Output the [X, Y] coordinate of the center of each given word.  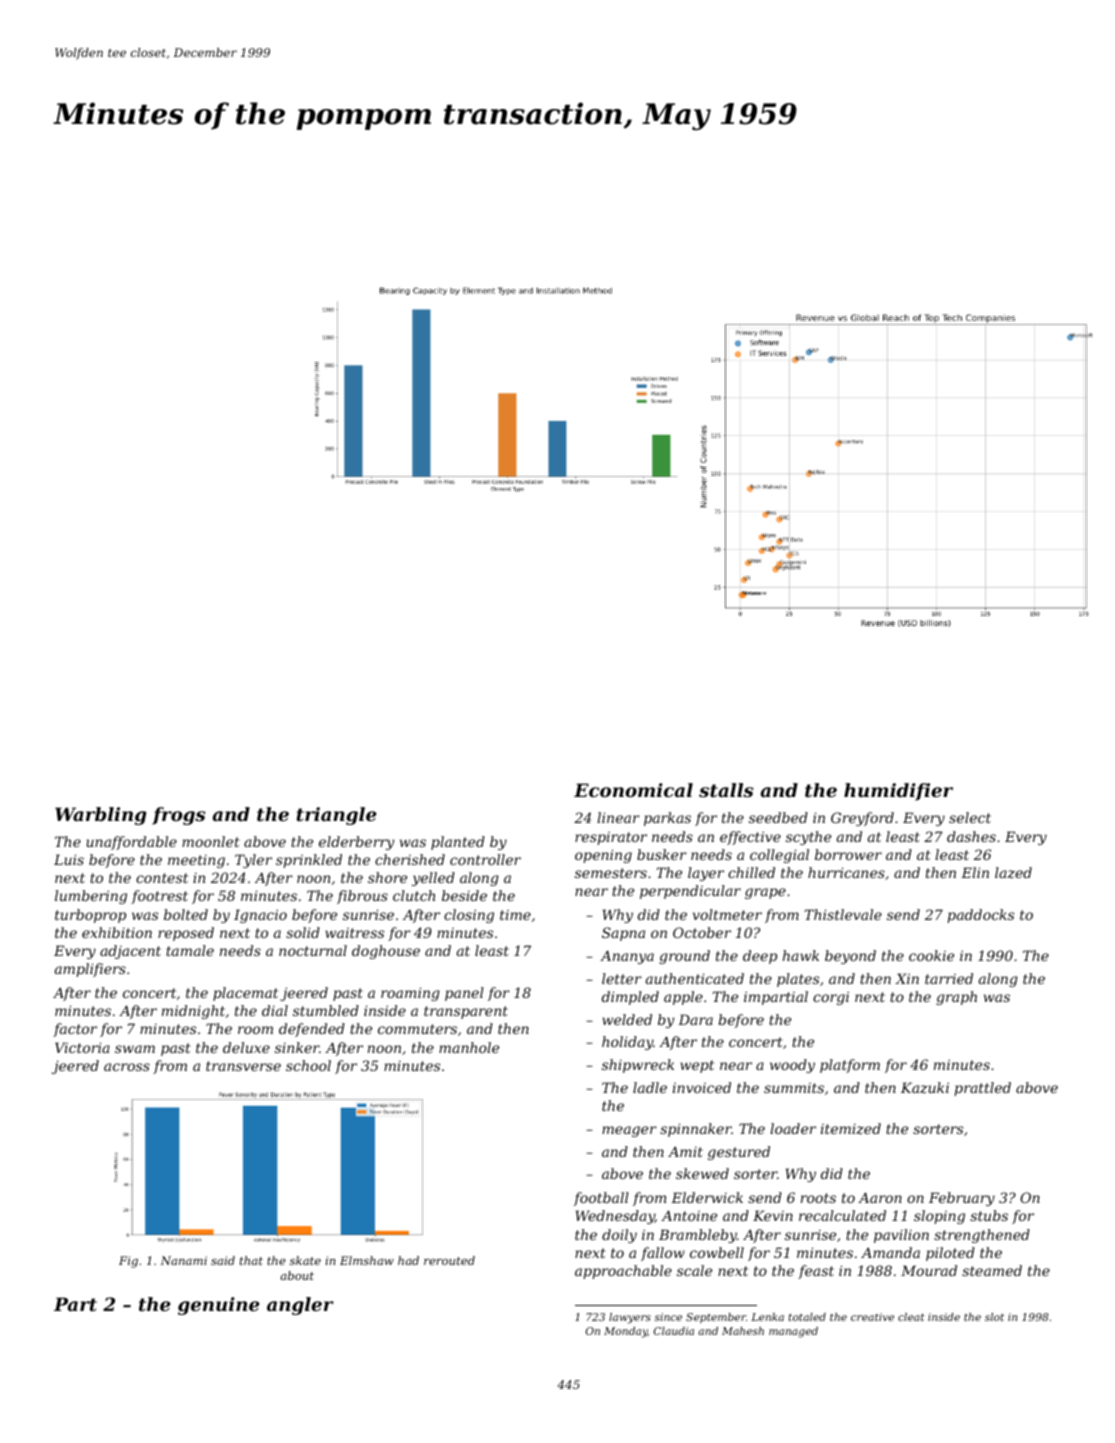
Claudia [674, 1331]
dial [275, 1010]
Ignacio [260, 916]
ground [684, 957]
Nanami [183, 1260]
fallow [663, 1254]
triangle [336, 816]
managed [793, 1332]
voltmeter [727, 914]
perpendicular [690, 892]
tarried [949, 978]
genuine [218, 1306]
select [970, 817]
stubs [989, 1215]
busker [662, 854]
